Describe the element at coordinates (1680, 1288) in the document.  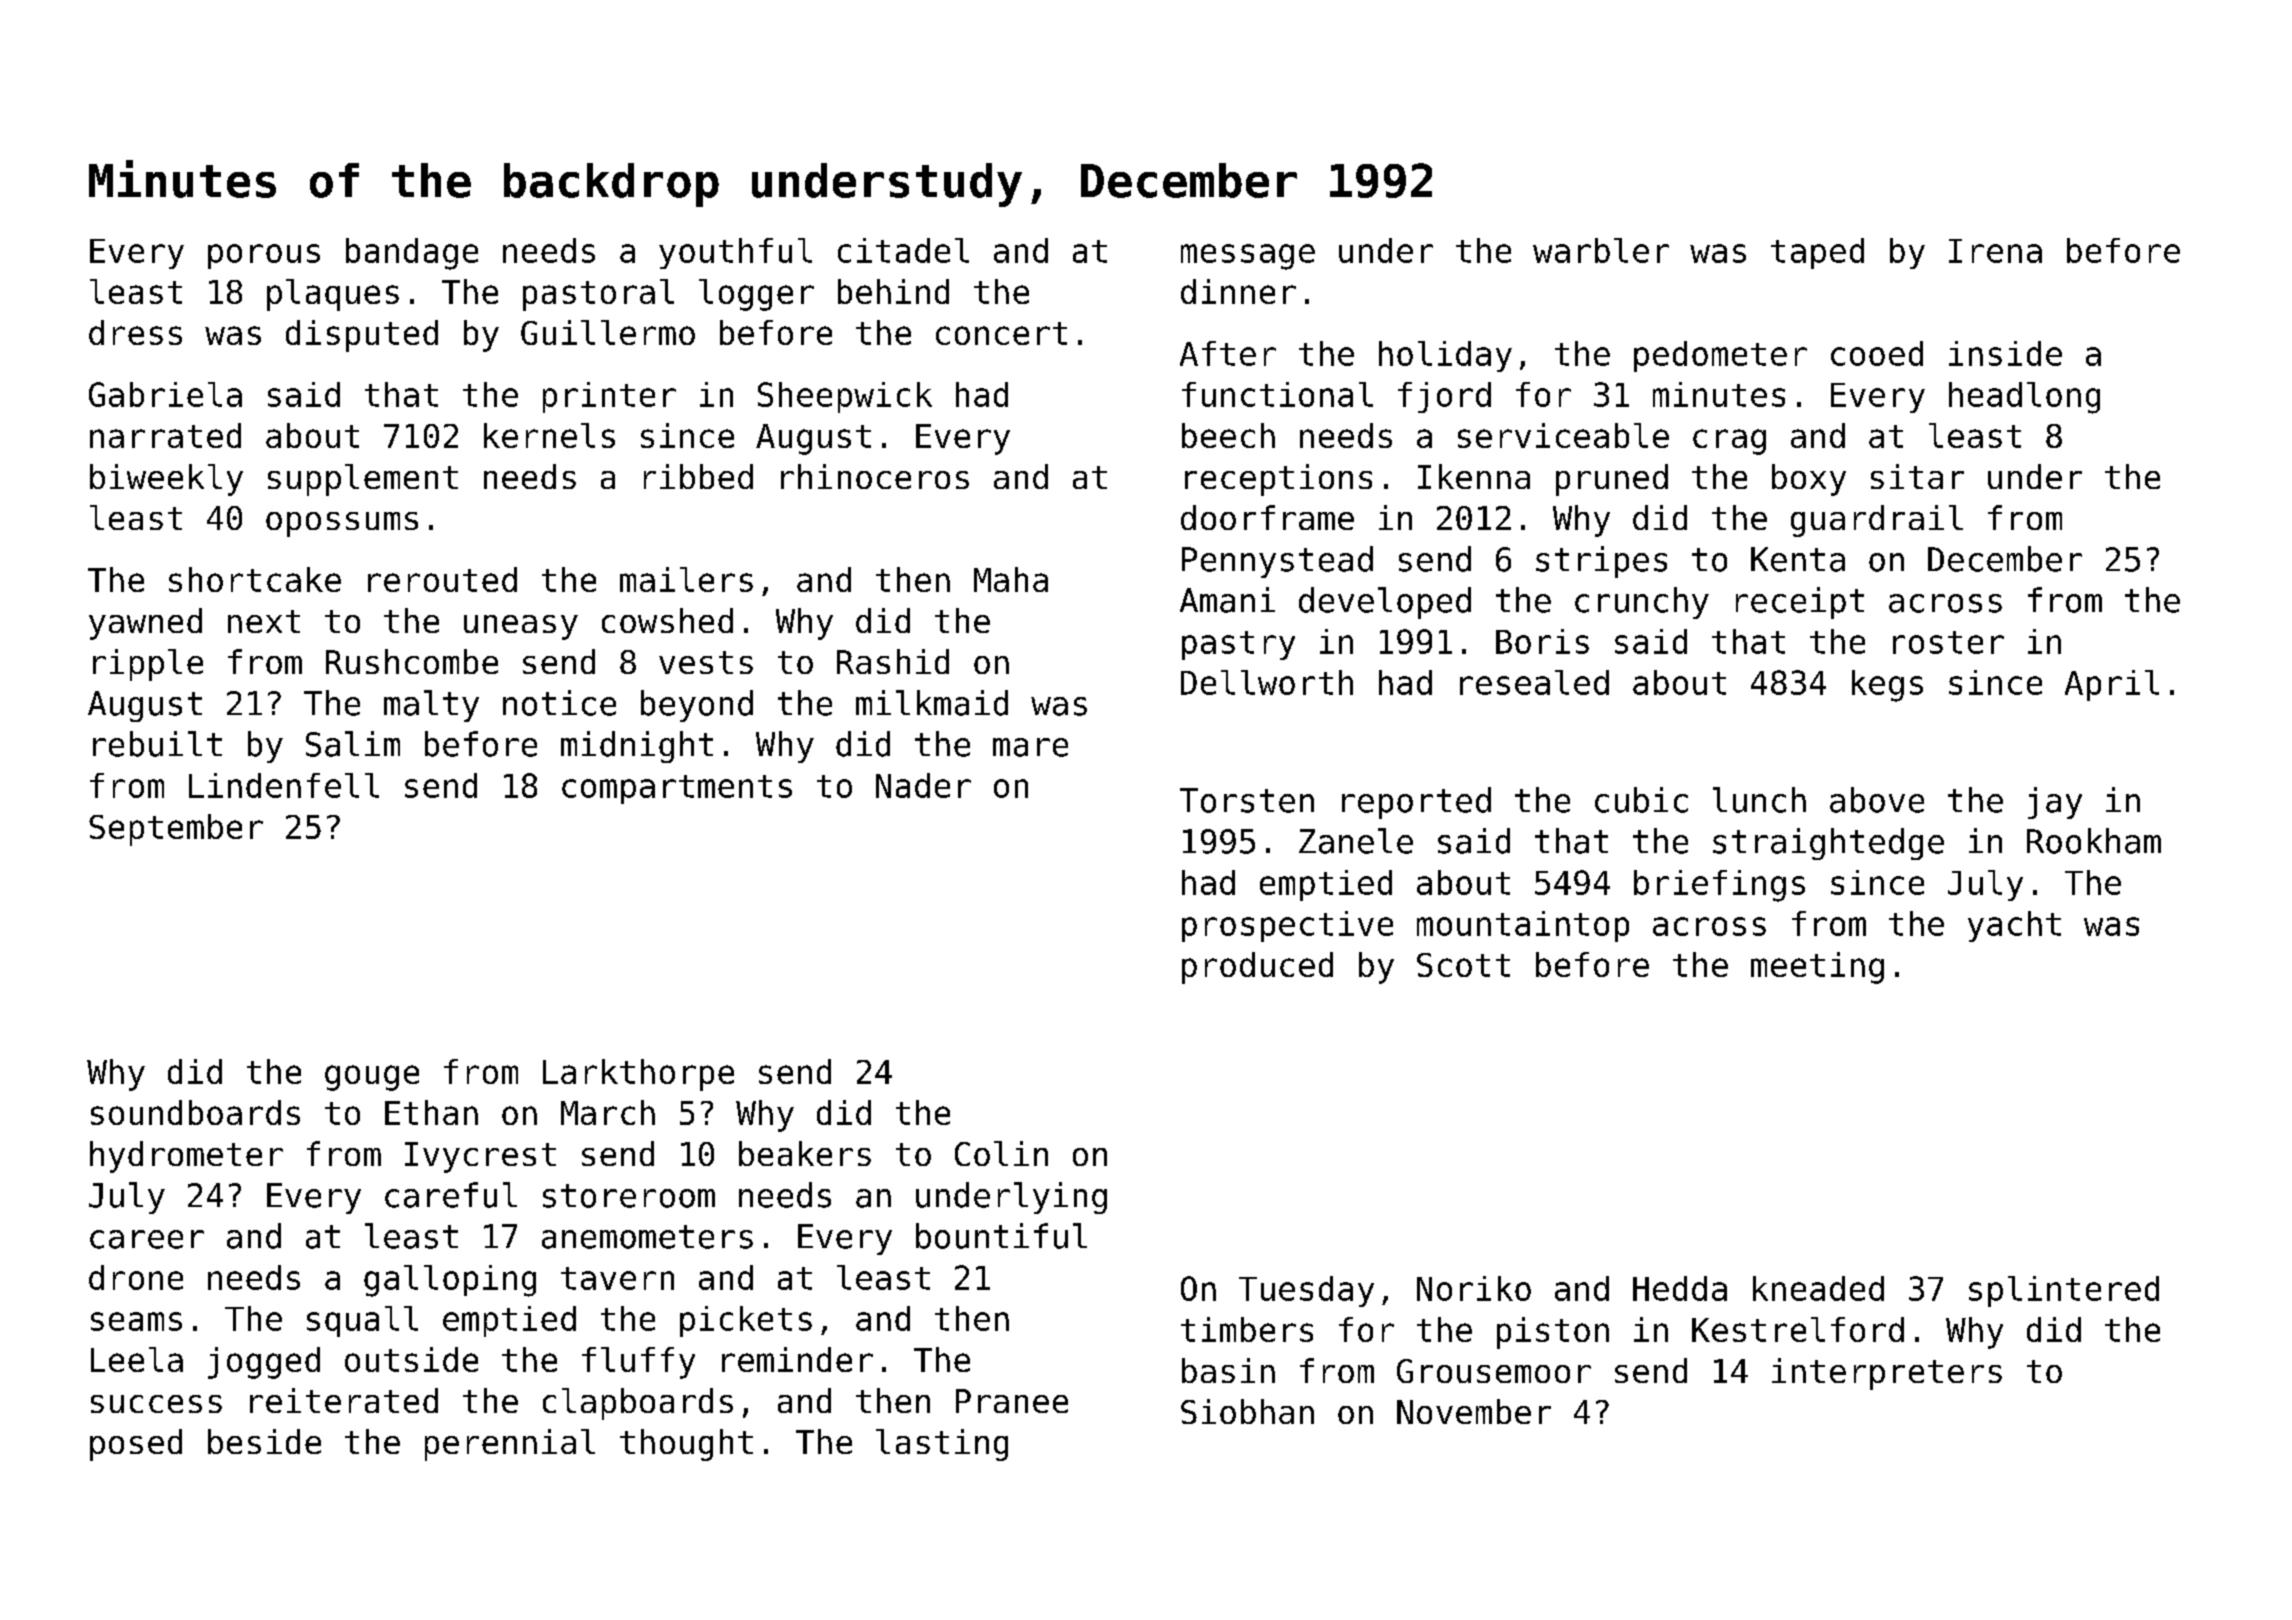
I see `Hedda` at that location.
